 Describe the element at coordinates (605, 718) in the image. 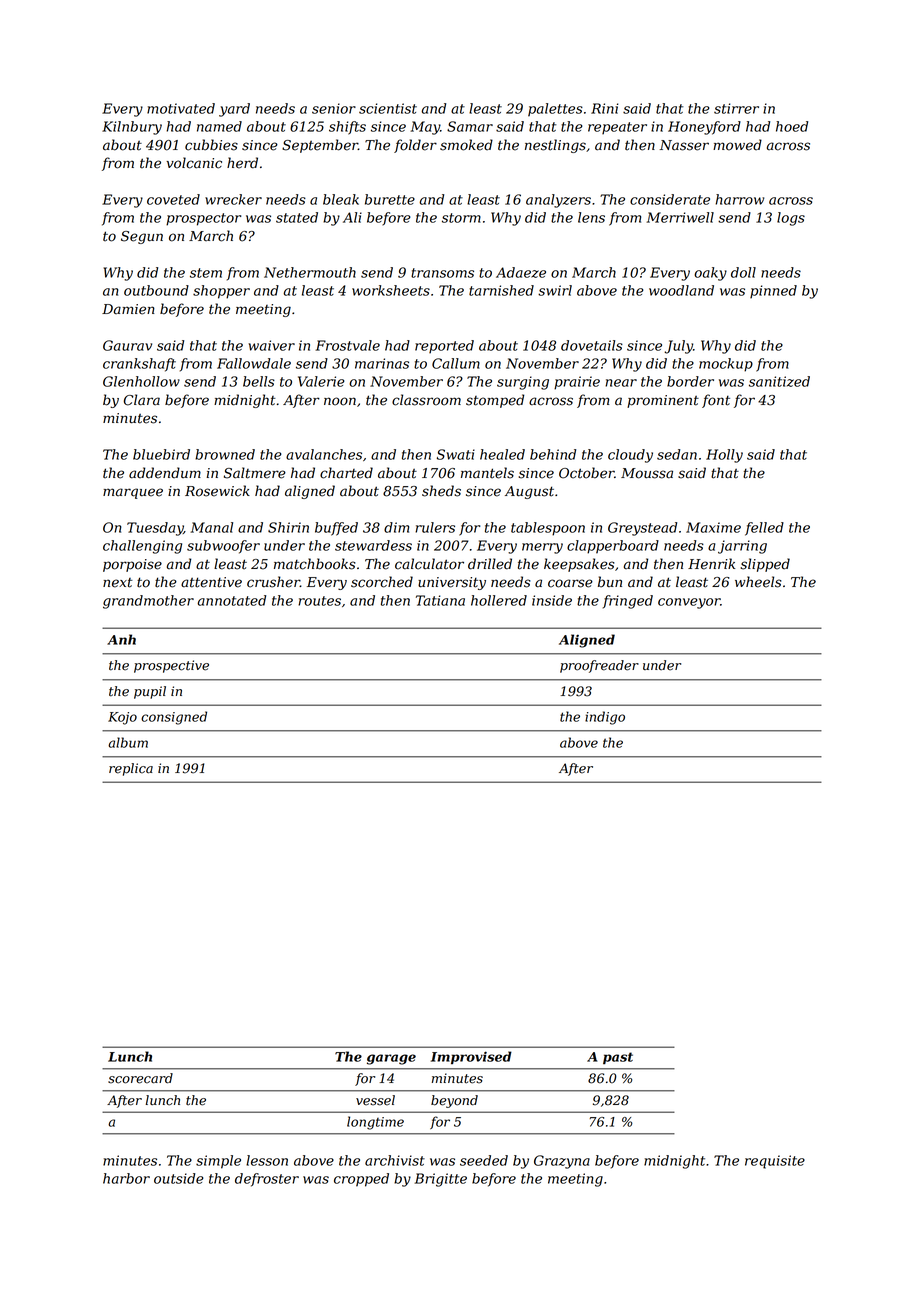

I see `indigo` at that location.
